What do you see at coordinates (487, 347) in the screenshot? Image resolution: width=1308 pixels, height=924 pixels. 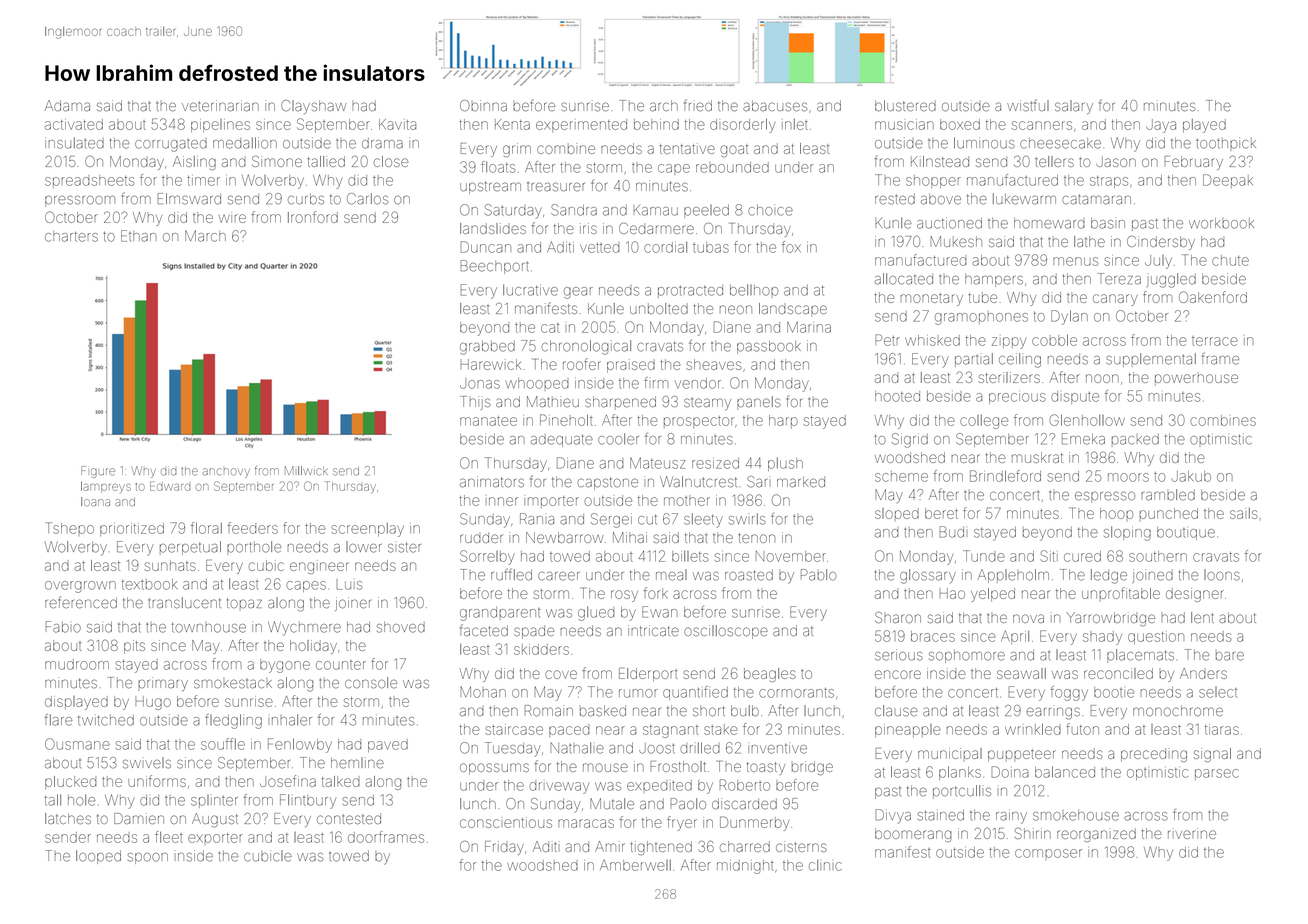 I see `grabbed` at bounding box center [487, 347].
